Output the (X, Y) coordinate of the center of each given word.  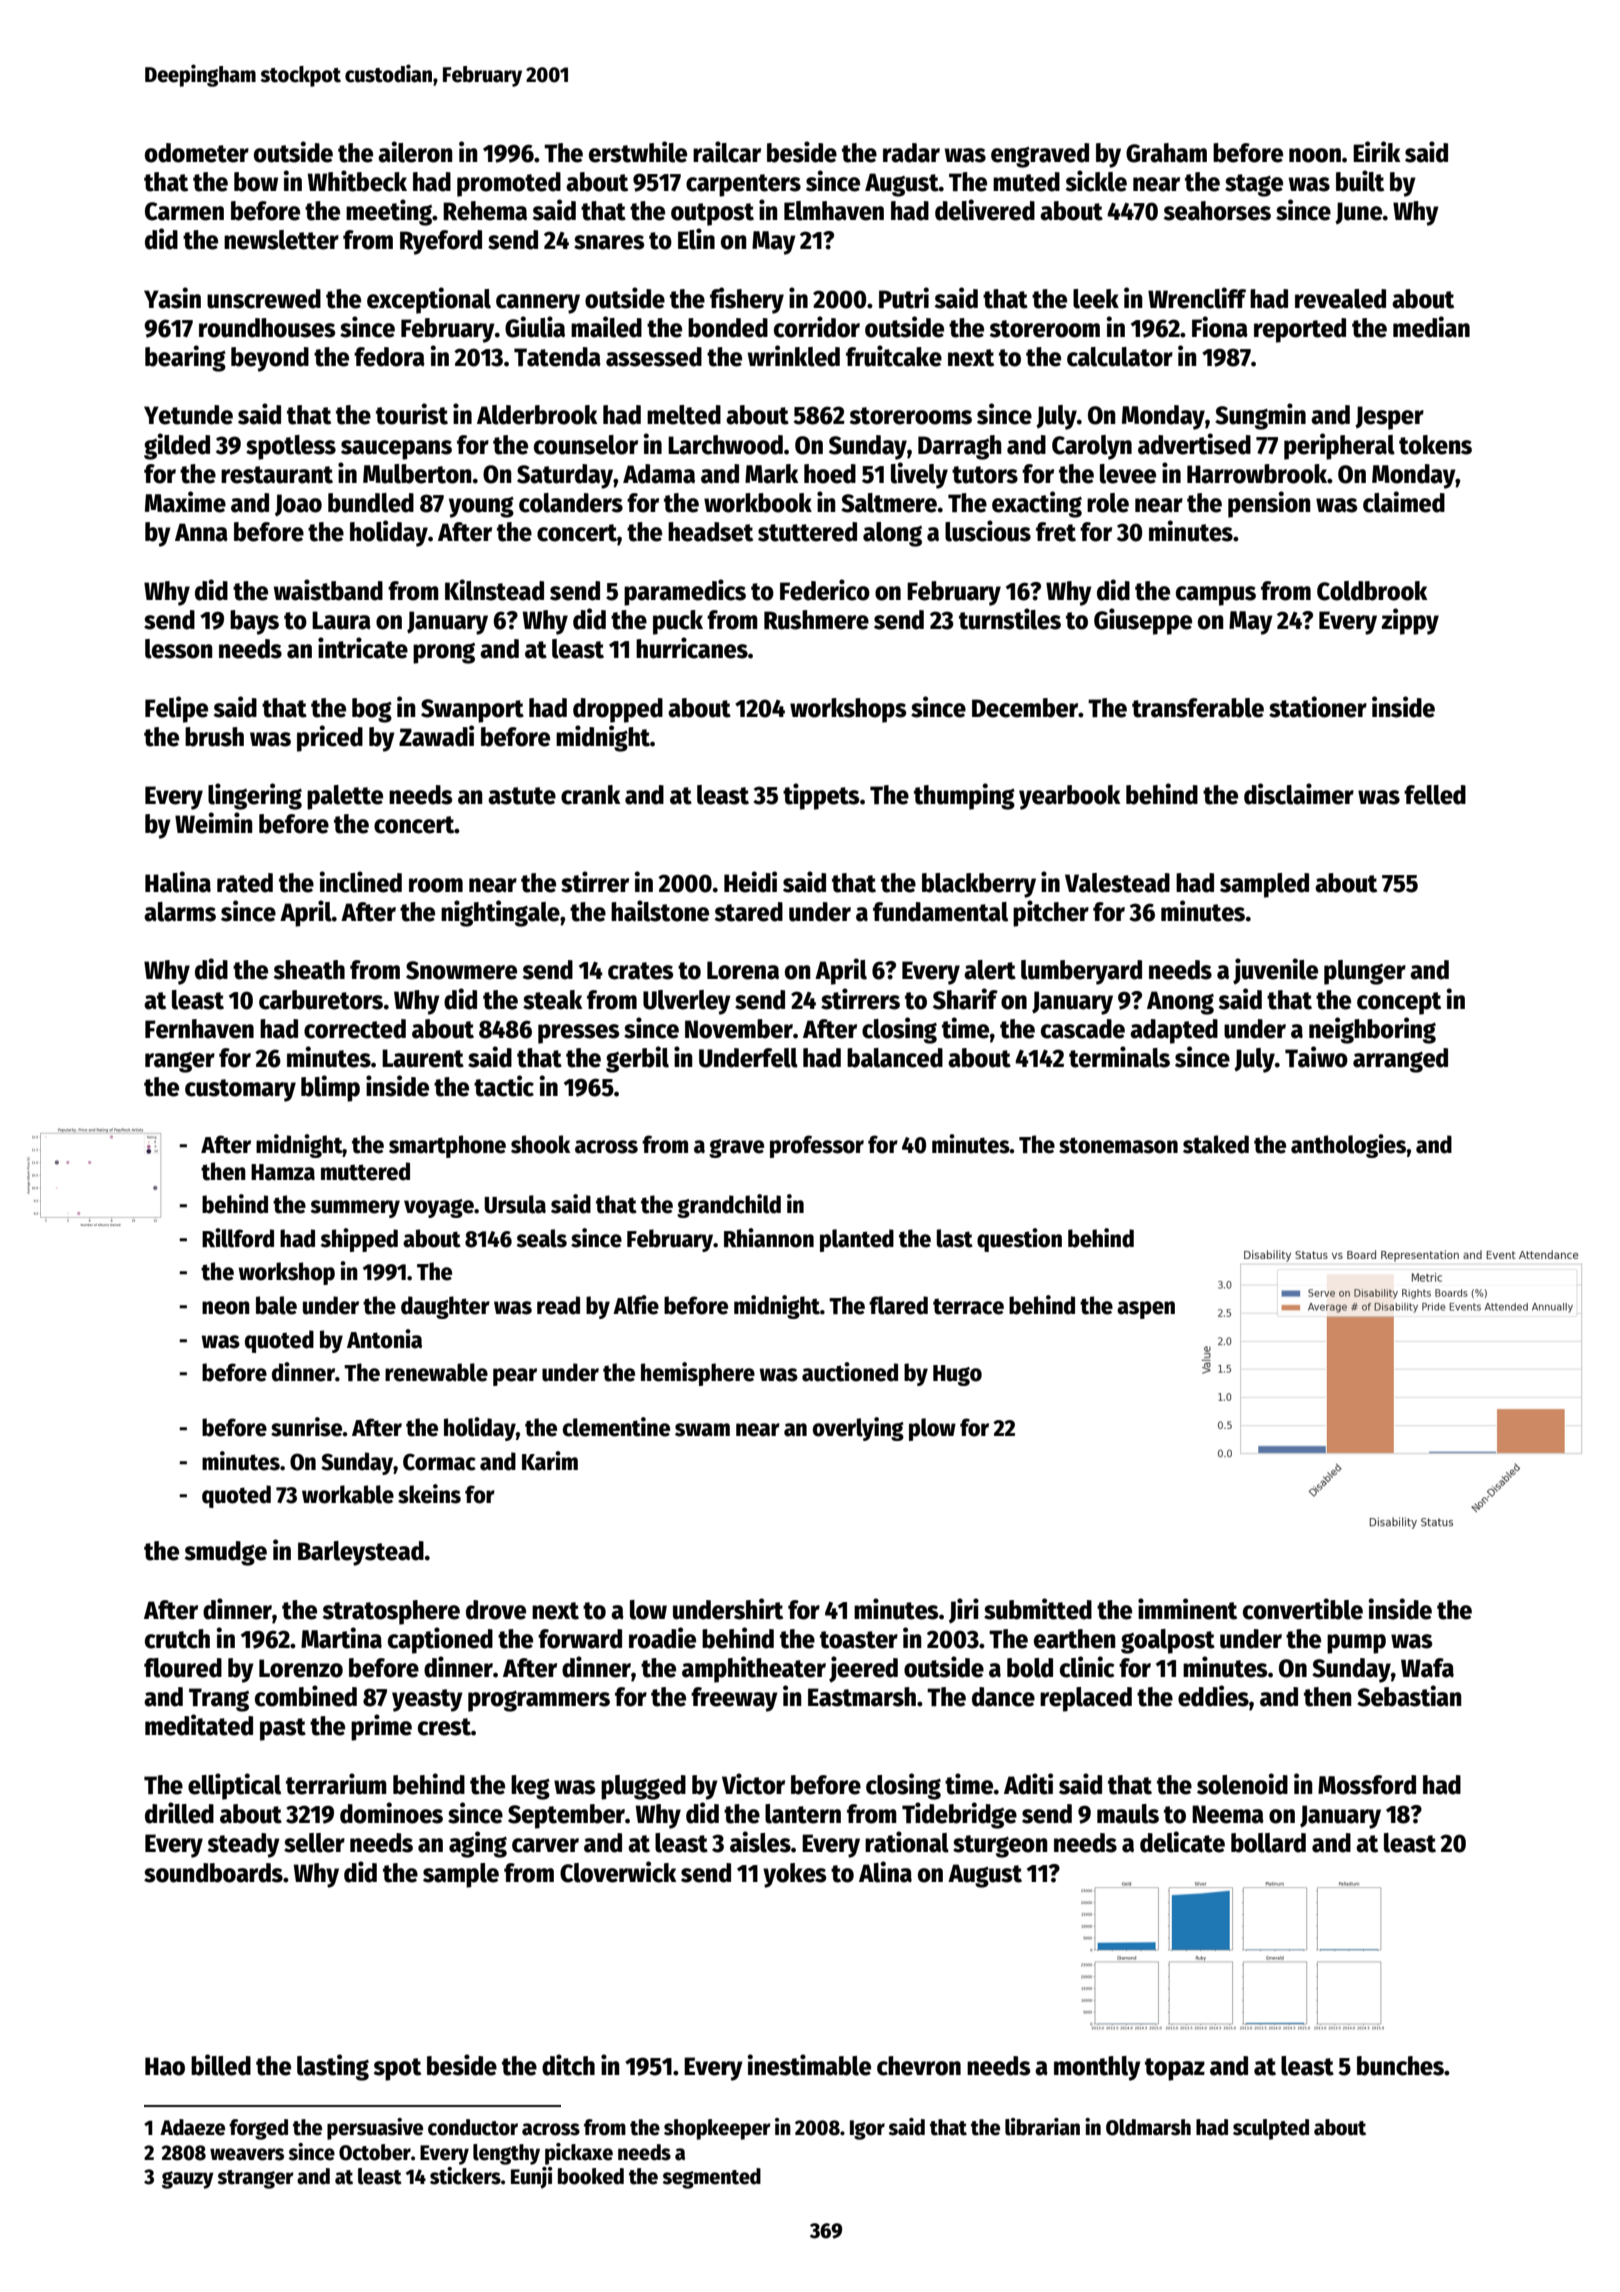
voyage (439, 1208)
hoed (830, 474)
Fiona (1220, 327)
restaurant (277, 475)
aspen (1146, 1310)
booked (591, 2176)
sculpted (1271, 2129)
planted (857, 1240)
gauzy (188, 2180)
